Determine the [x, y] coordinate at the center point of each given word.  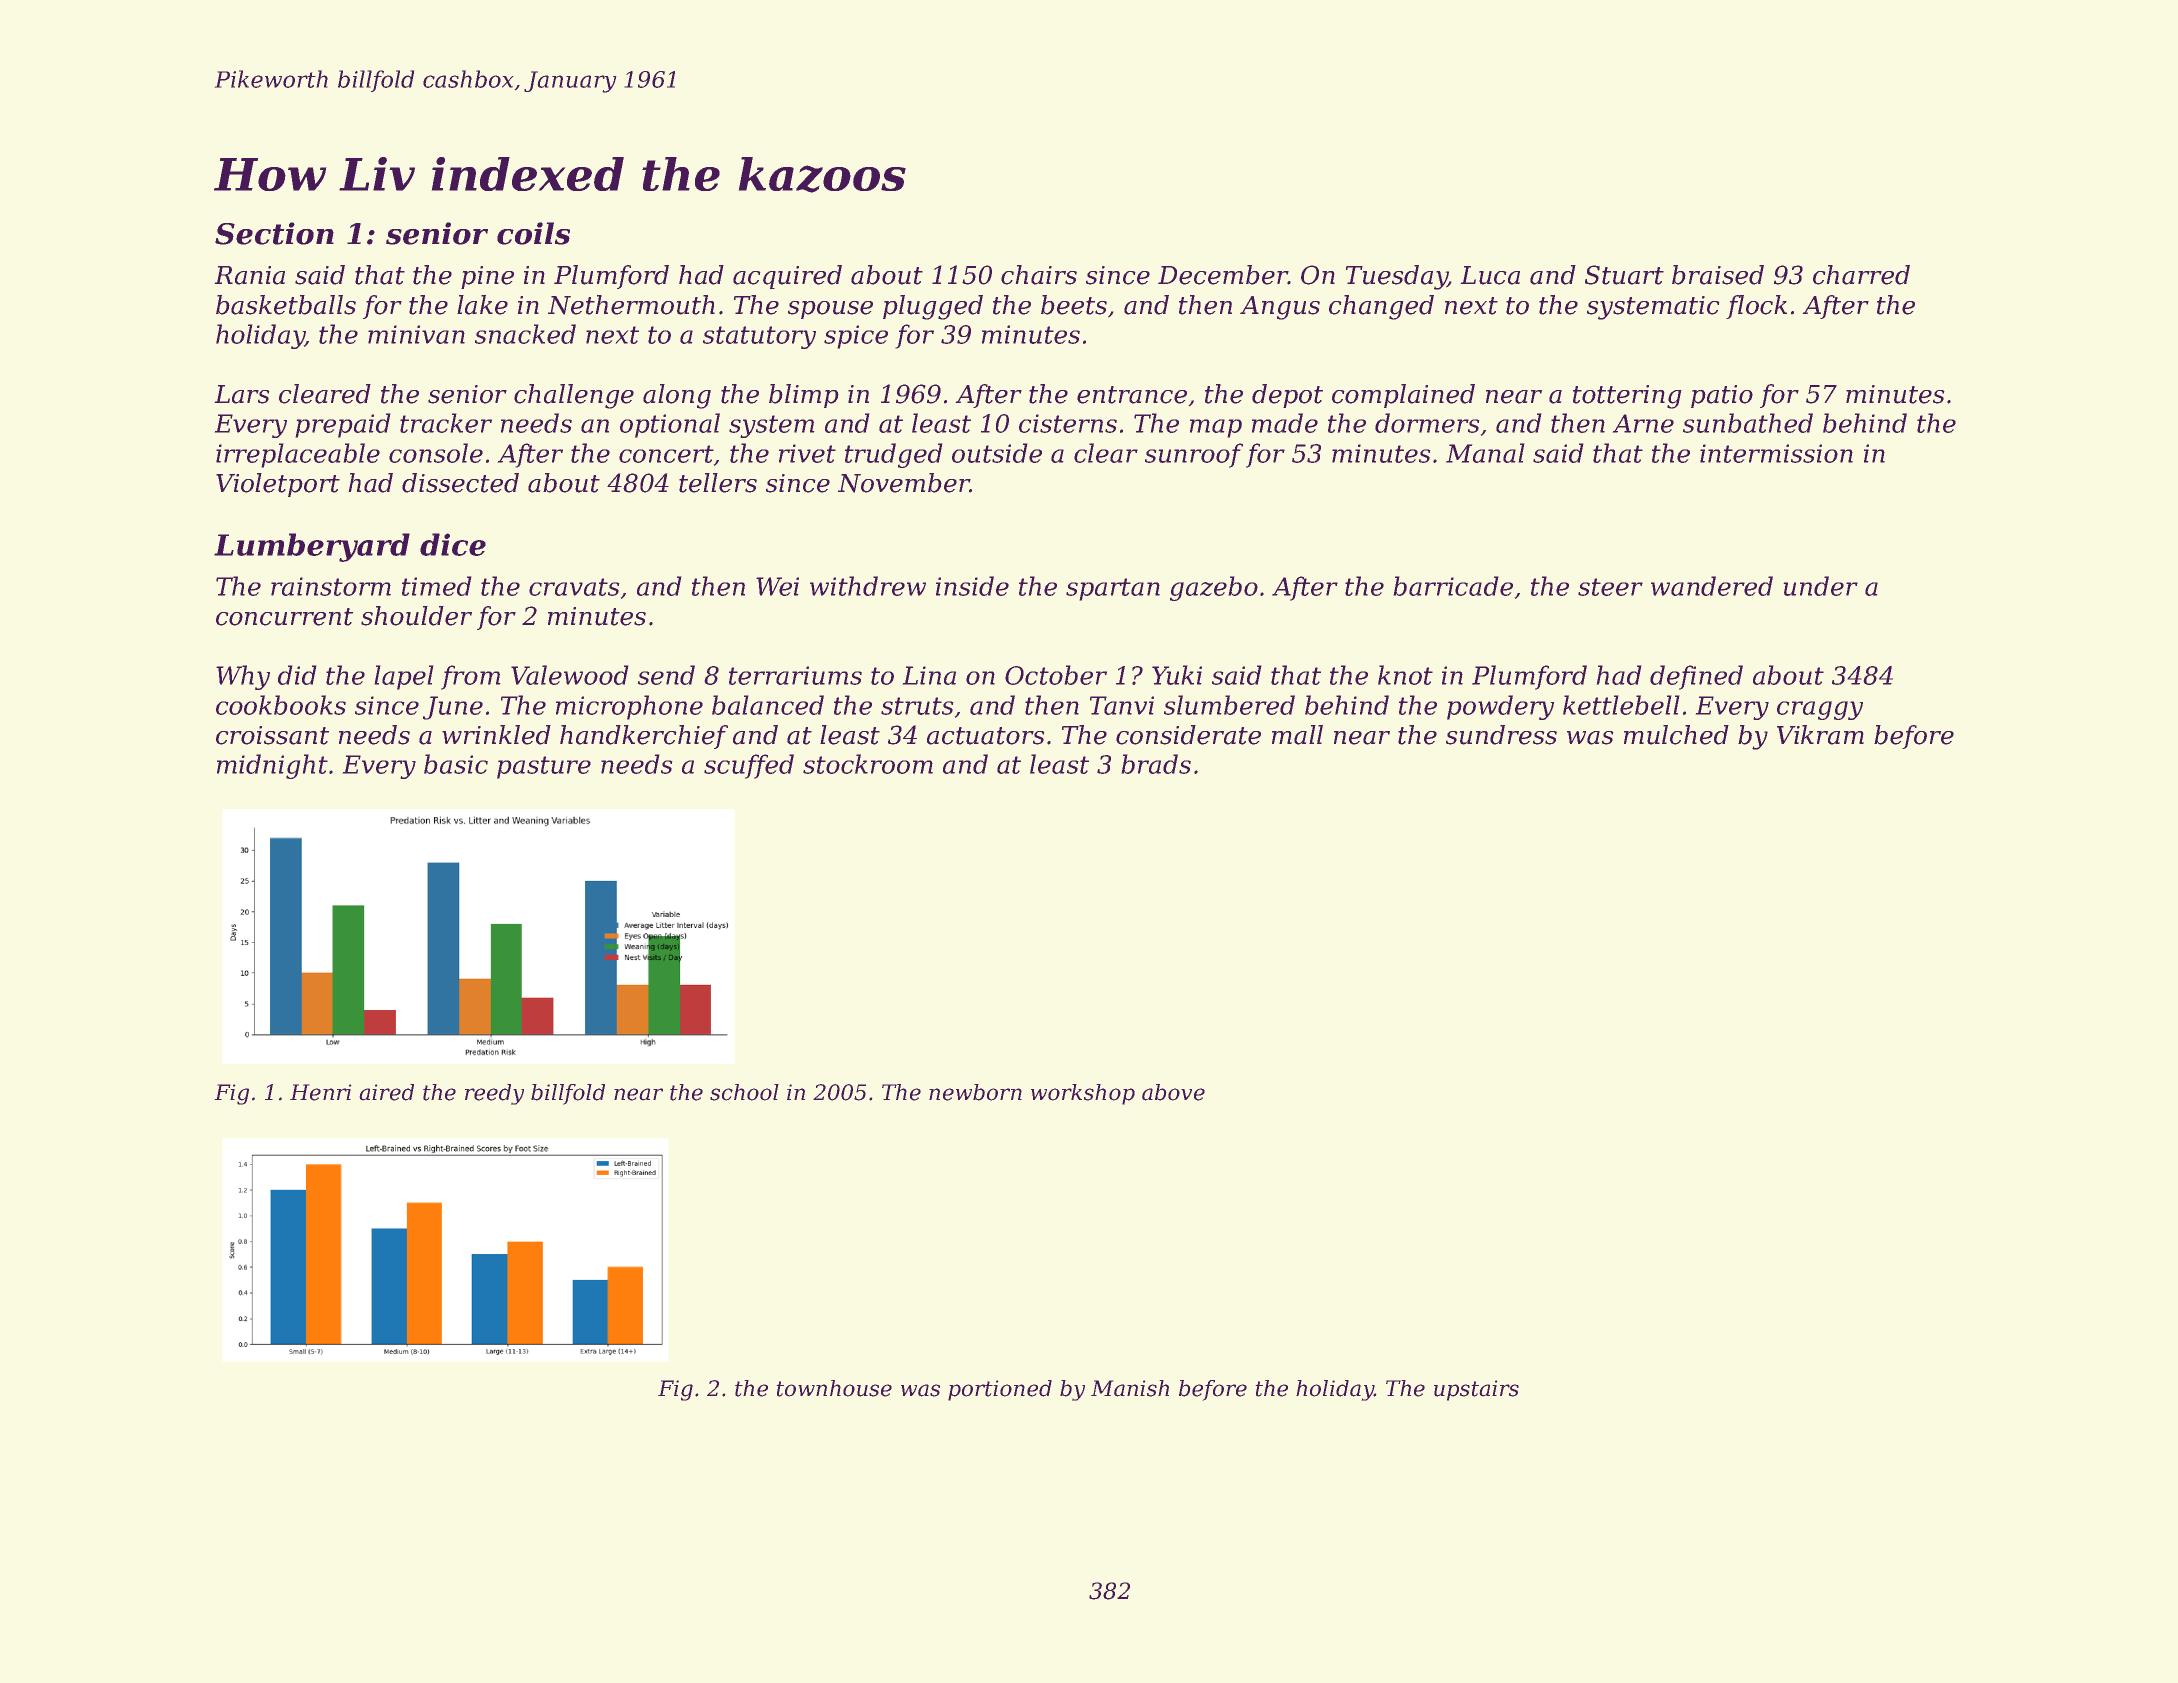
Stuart [1624, 275]
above [1173, 1092]
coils [533, 233]
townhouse [834, 1388]
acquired [787, 277]
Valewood [570, 675]
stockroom [868, 764]
